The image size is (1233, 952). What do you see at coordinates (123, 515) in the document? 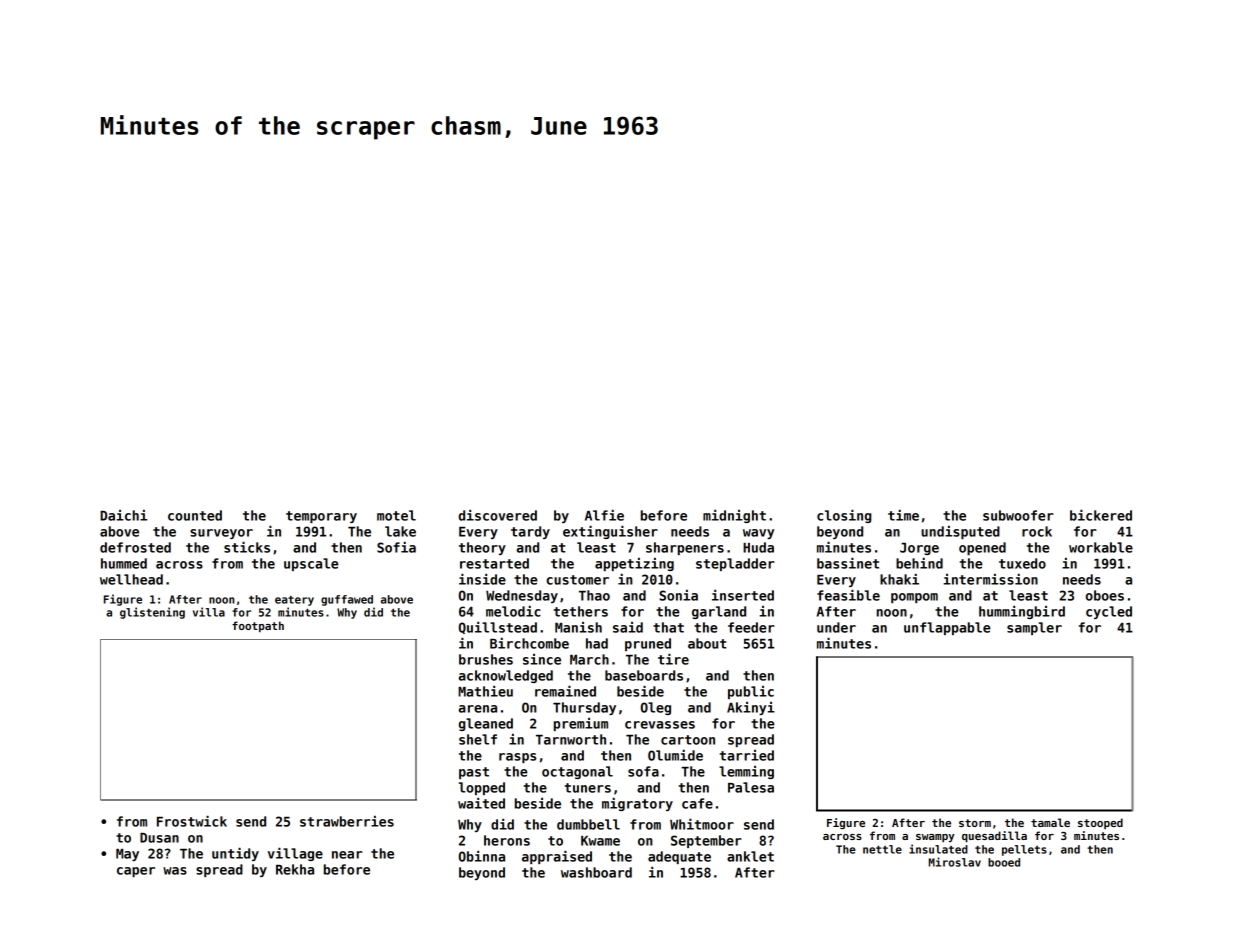
I see `Daichi` at bounding box center [123, 515].
